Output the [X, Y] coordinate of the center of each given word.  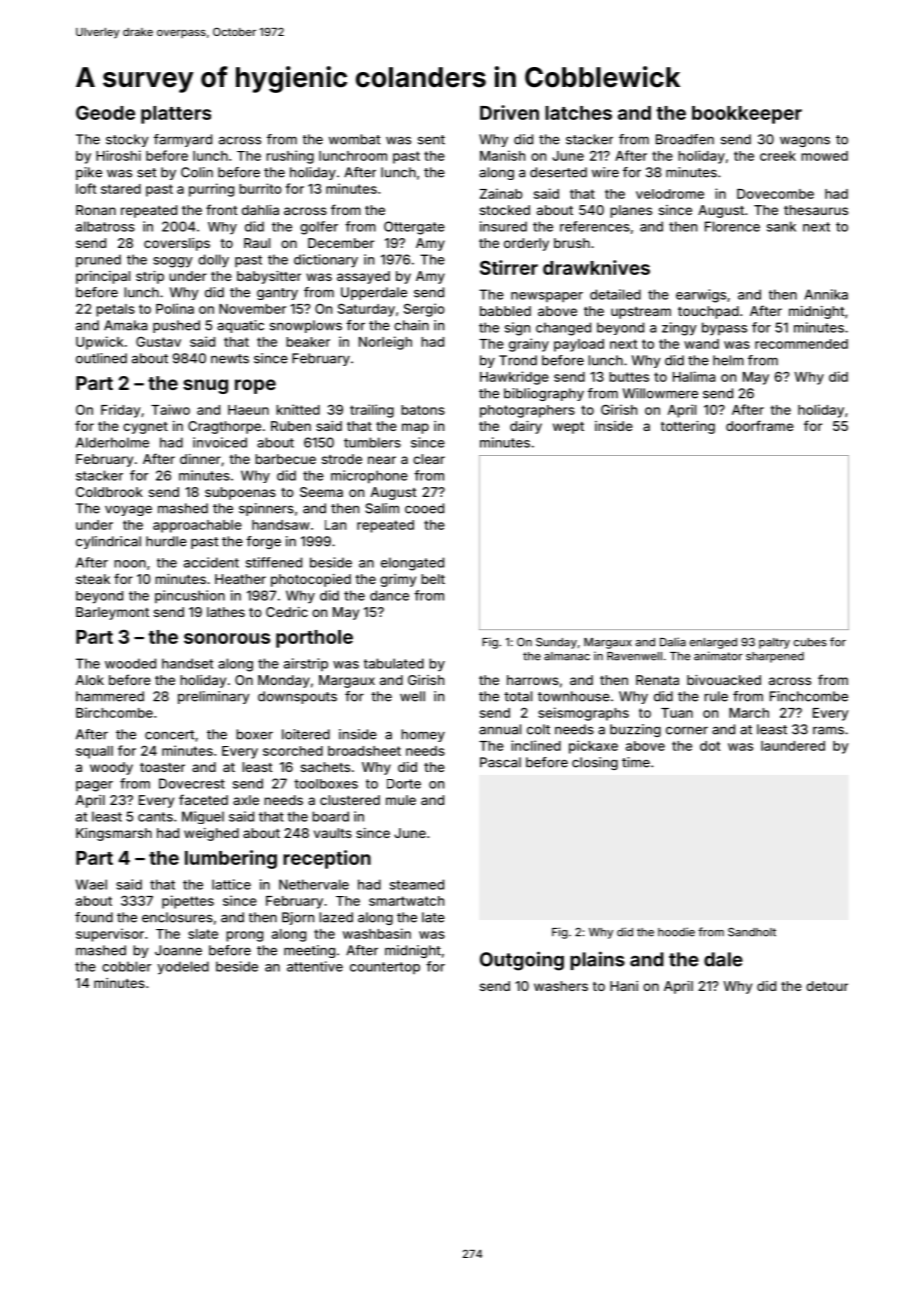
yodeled [183, 968]
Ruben [291, 426]
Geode [105, 112]
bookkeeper [747, 115]
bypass [724, 329]
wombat [354, 139]
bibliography [544, 394]
